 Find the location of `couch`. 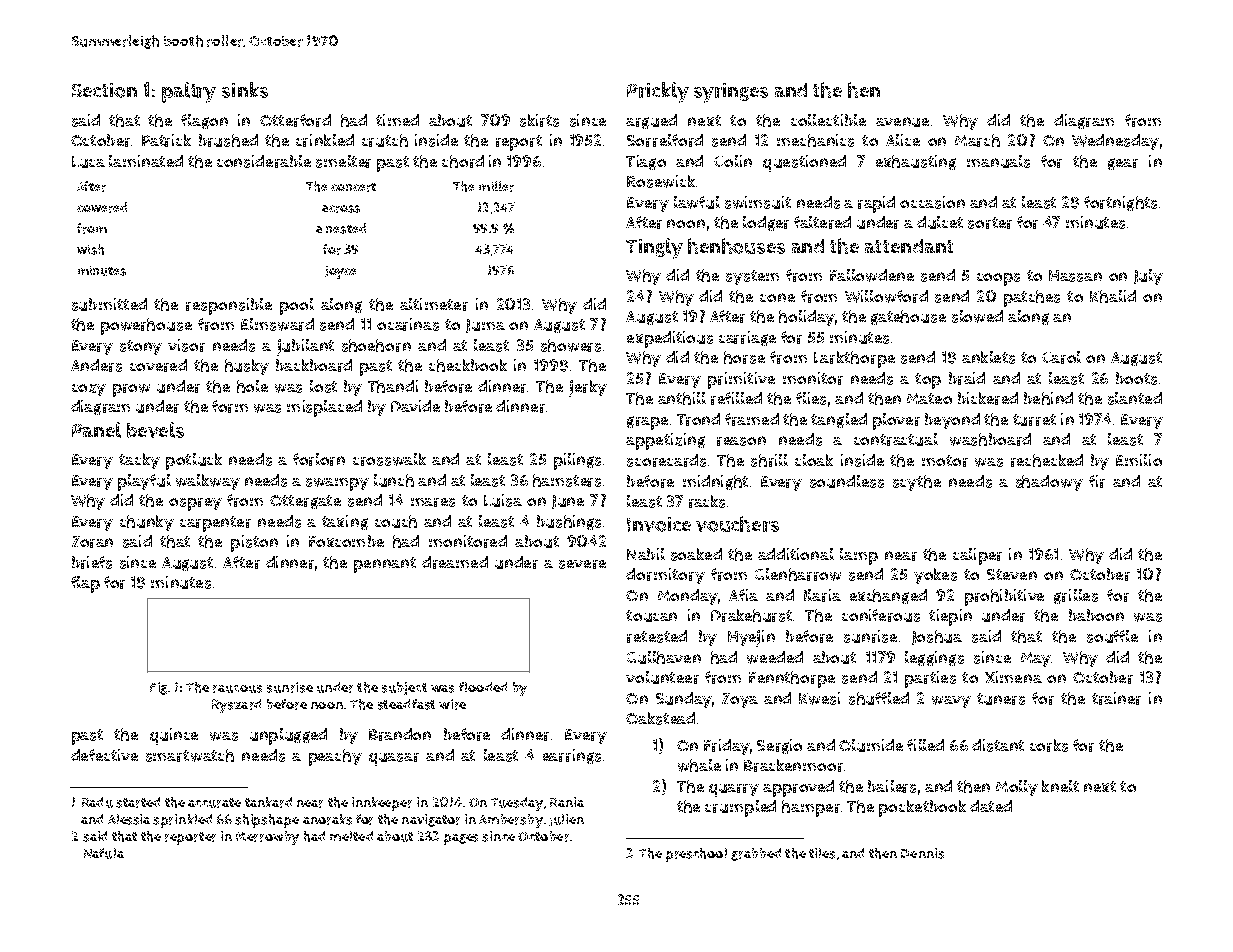

couch is located at coordinates (396, 521).
